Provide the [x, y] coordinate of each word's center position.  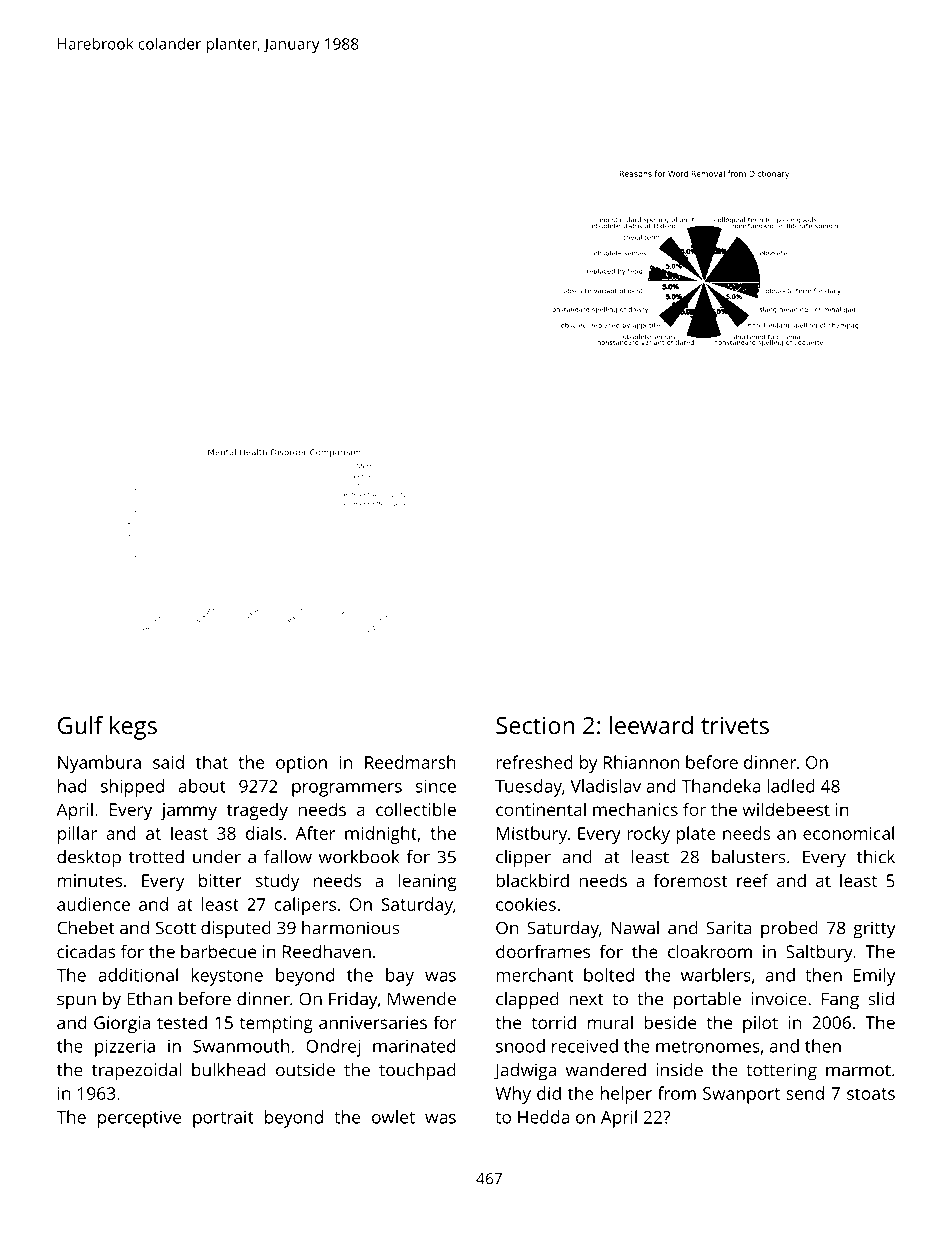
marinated [414, 1046]
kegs [133, 728]
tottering [781, 1072]
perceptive [139, 1119]
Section [535, 725]
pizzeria [125, 1048]
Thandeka [721, 786]
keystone [227, 977]
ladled [791, 786]
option [301, 764]
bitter [220, 880]
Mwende [422, 999]
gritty [874, 930]
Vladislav [605, 786]
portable [707, 1001]
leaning [427, 882]
